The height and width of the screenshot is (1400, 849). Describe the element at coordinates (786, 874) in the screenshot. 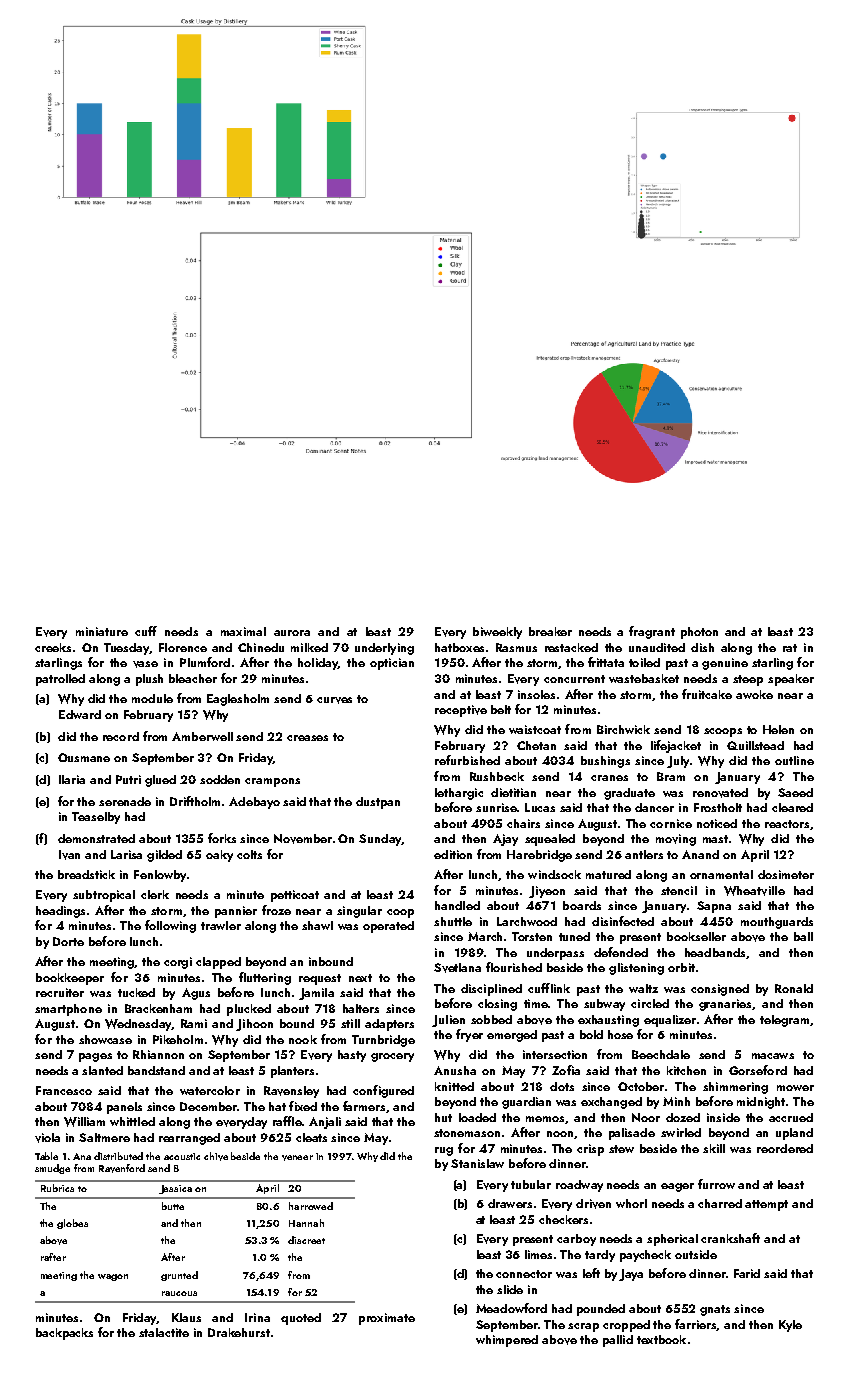

I see `dosimeter` at that location.
